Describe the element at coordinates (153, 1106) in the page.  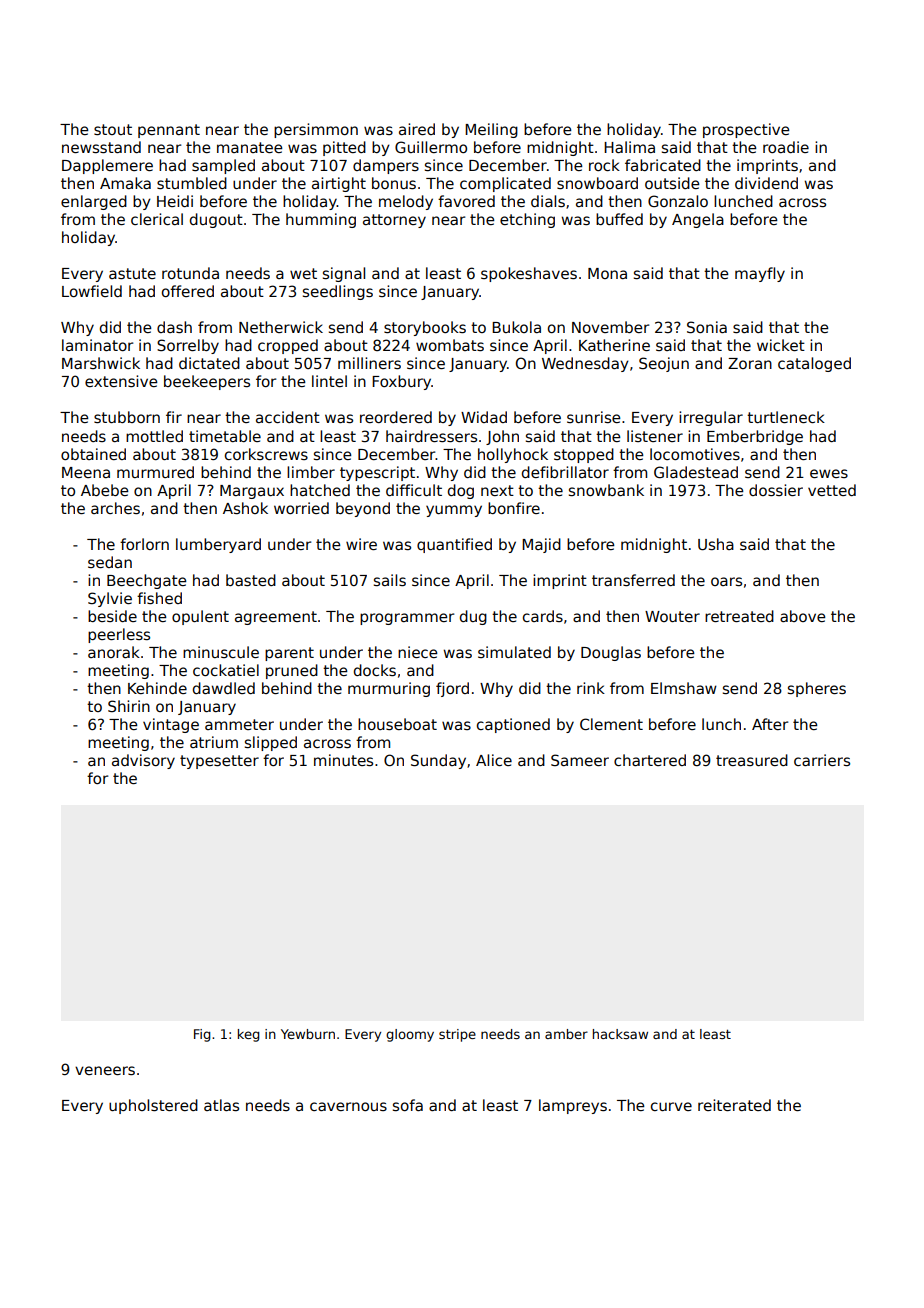
I see `upholstered` at that location.
